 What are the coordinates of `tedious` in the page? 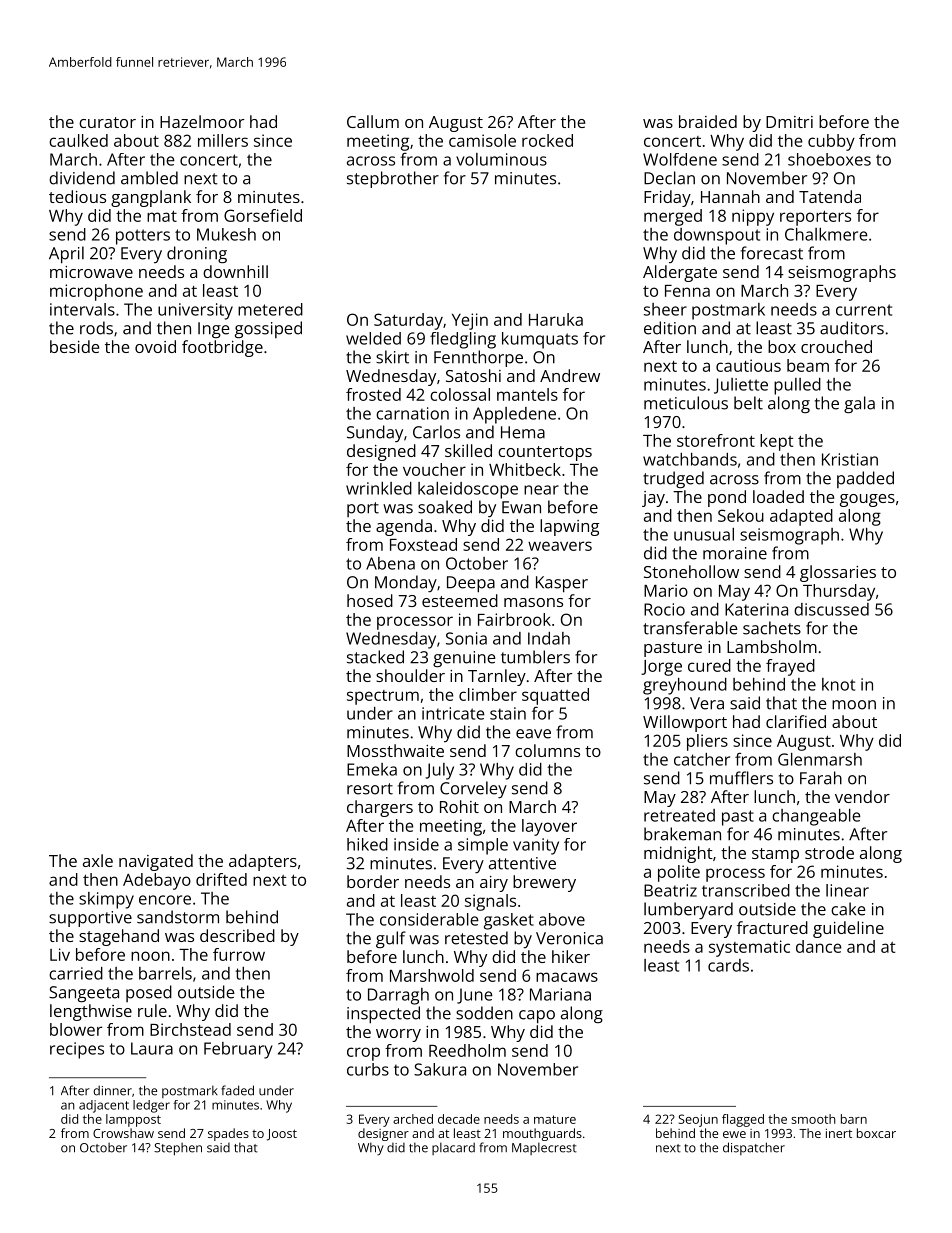 It's located at (77, 196).
